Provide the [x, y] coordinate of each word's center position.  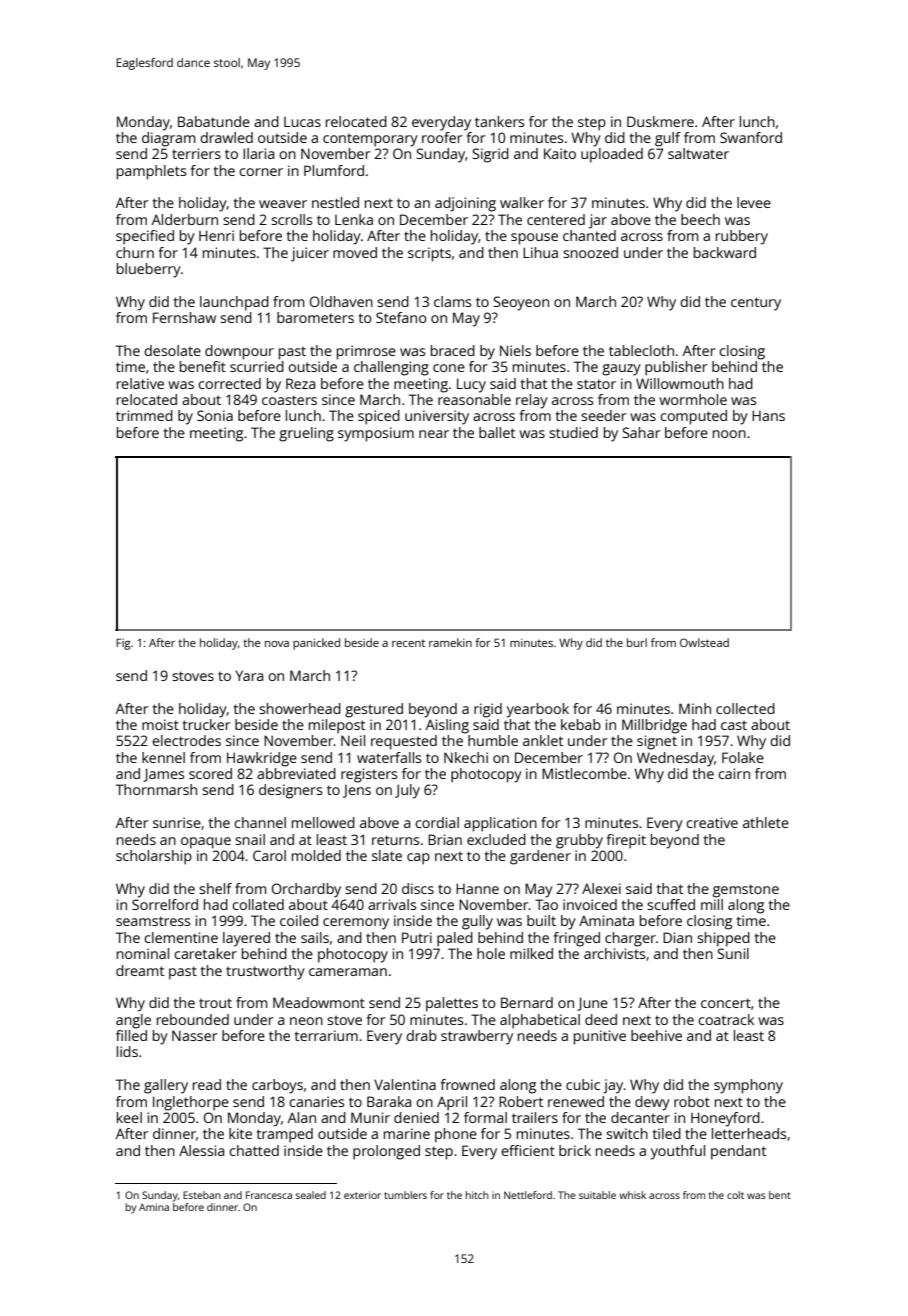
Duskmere [660, 121]
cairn [734, 773]
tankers [499, 121]
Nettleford [528, 1195]
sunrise [177, 822]
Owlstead [704, 642]
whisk [632, 1195]
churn [135, 252]
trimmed [144, 415]
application [500, 824]
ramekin [450, 642]
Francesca [269, 1195]
